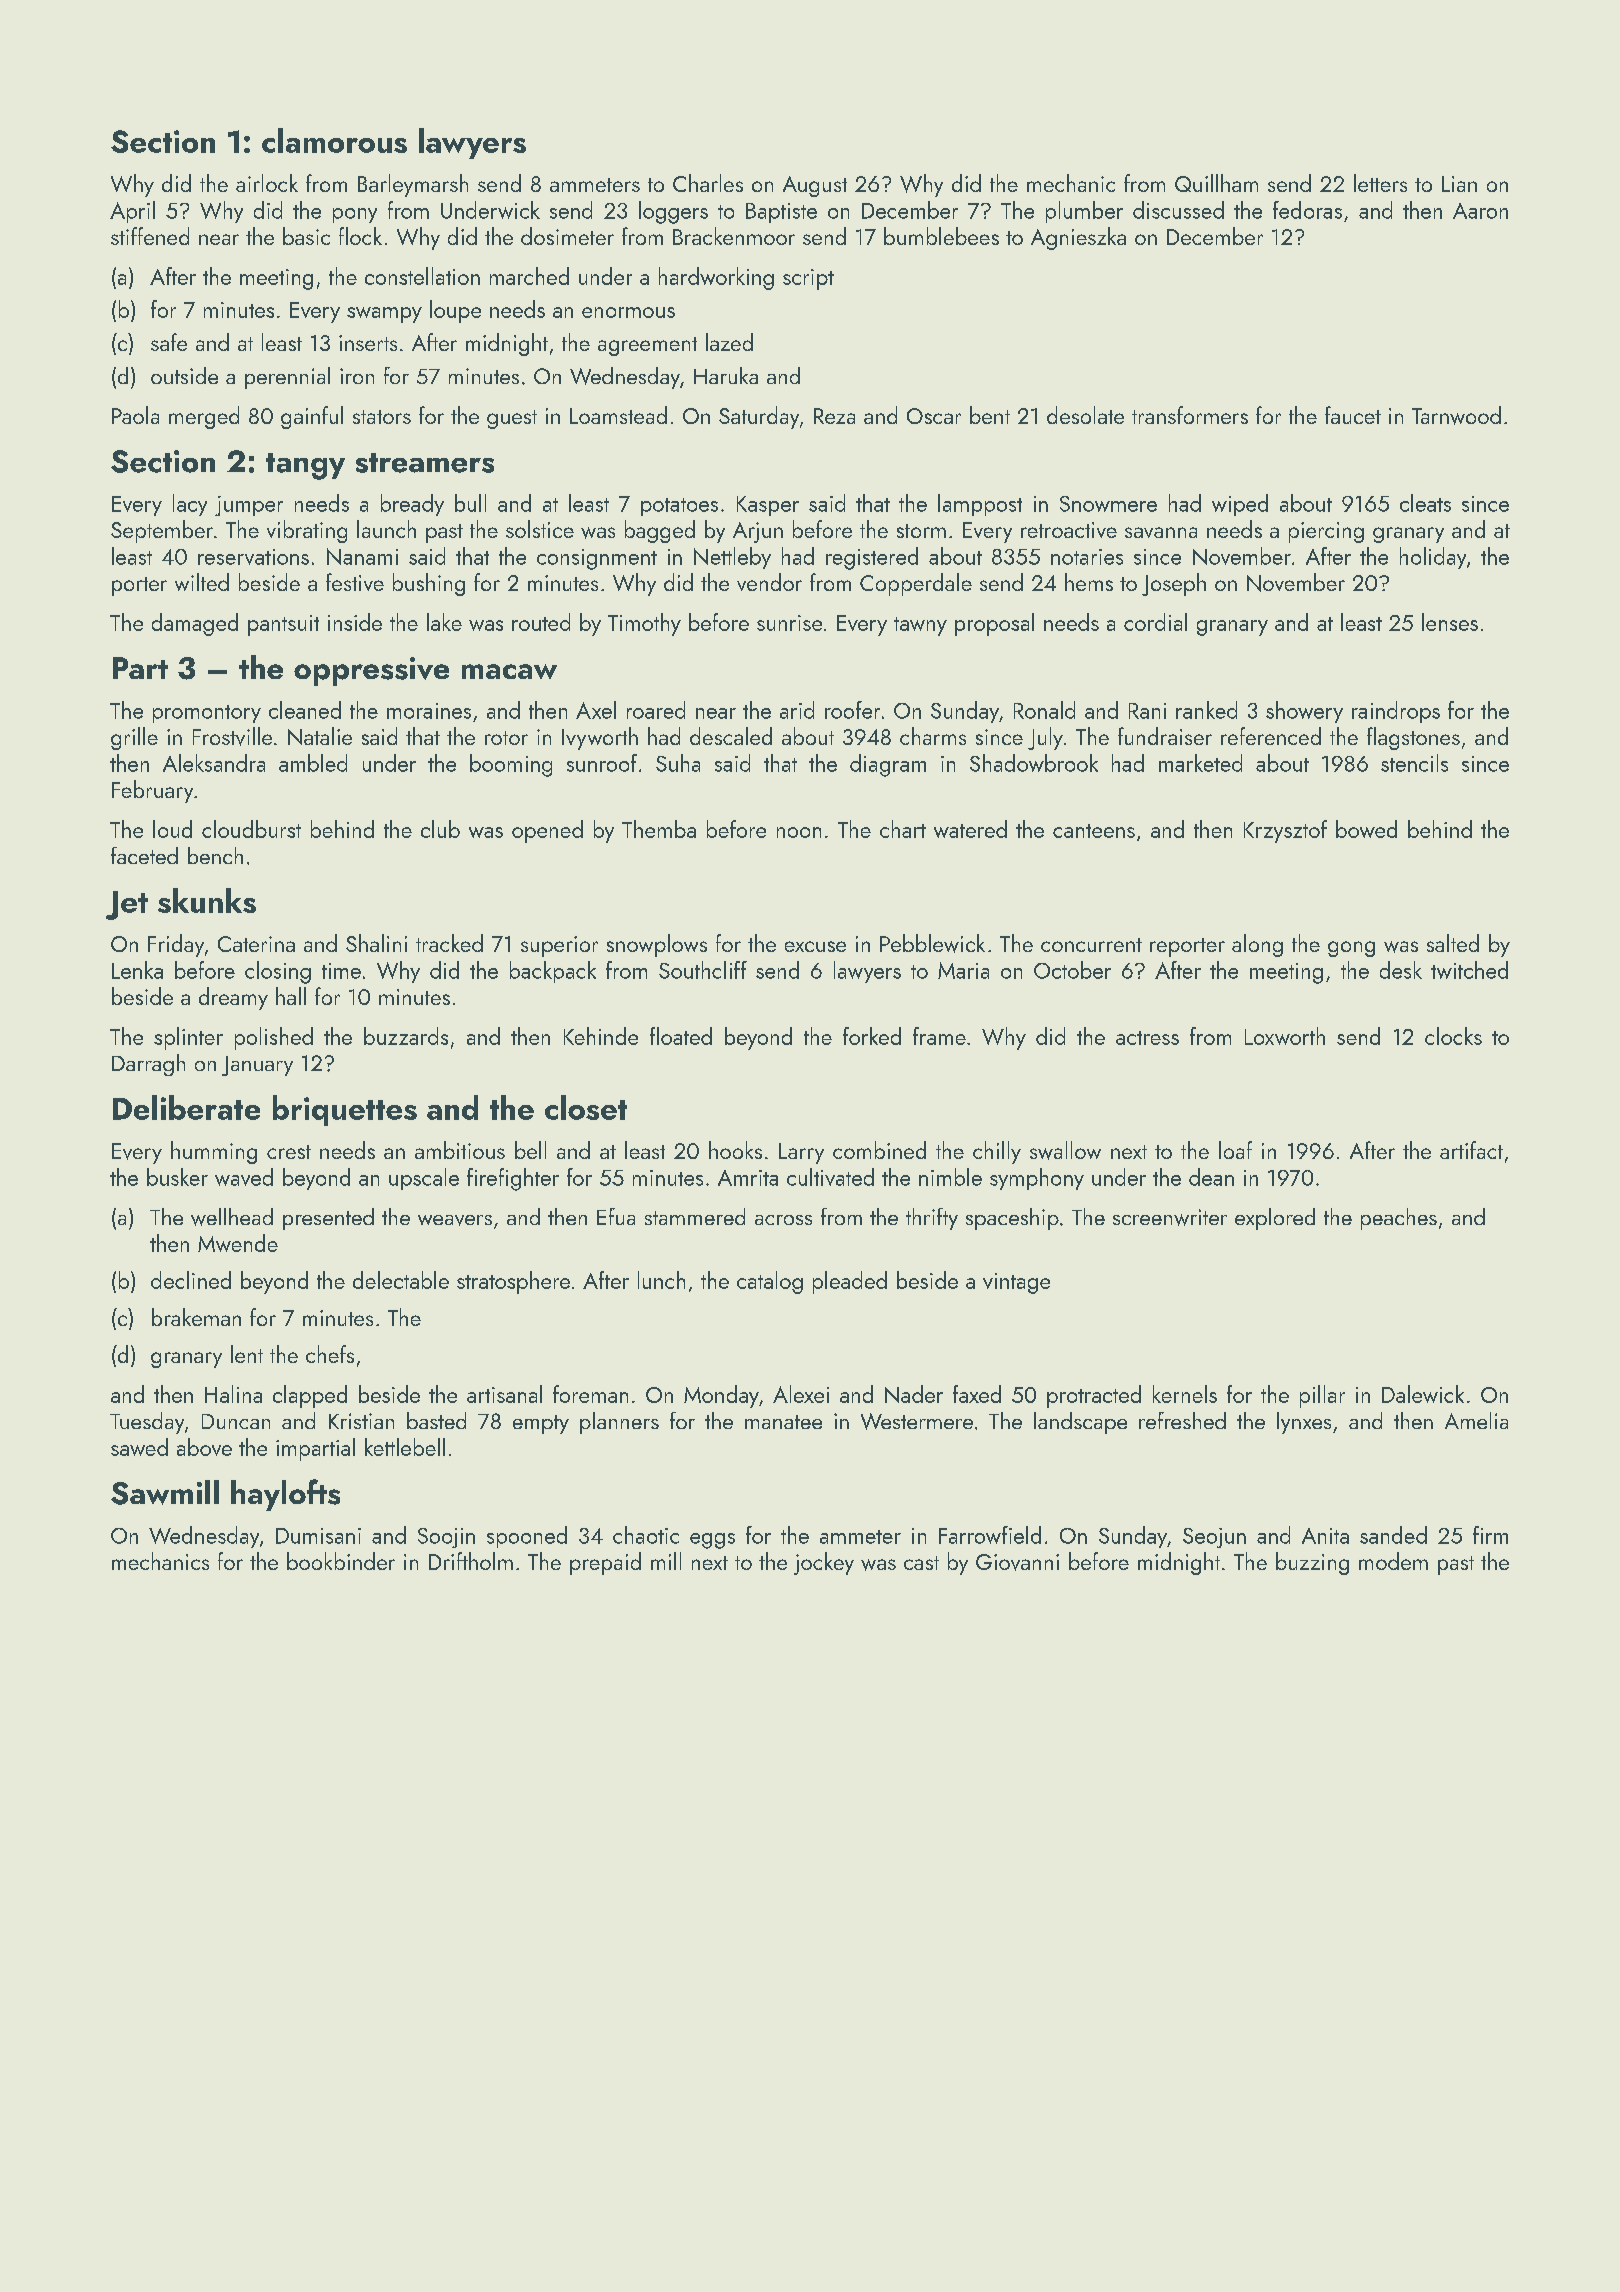 This page has width=1620, height=2292. I want to click on eggs, so click(712, 1541).
